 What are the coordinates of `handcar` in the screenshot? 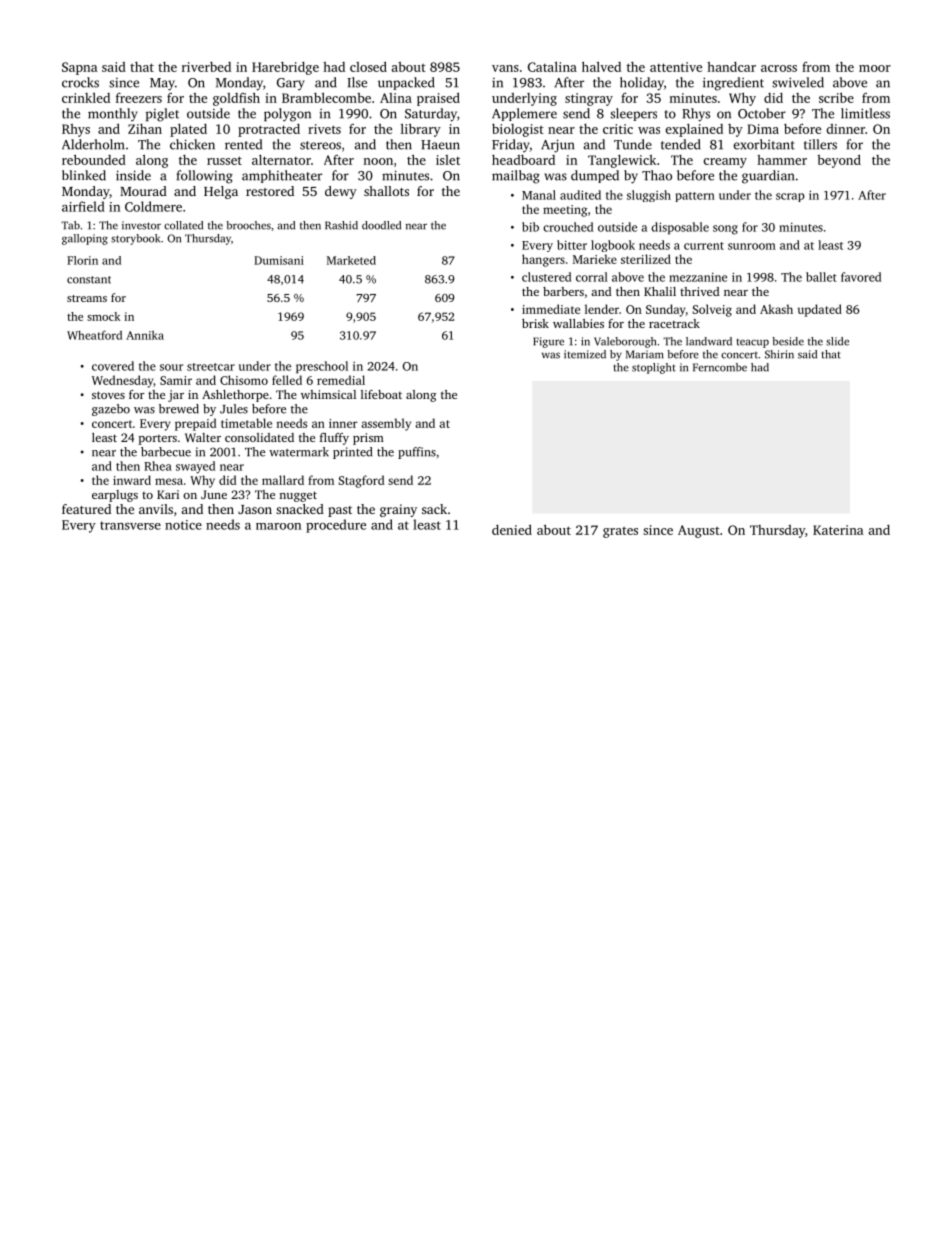 It's located at (731, 67).
